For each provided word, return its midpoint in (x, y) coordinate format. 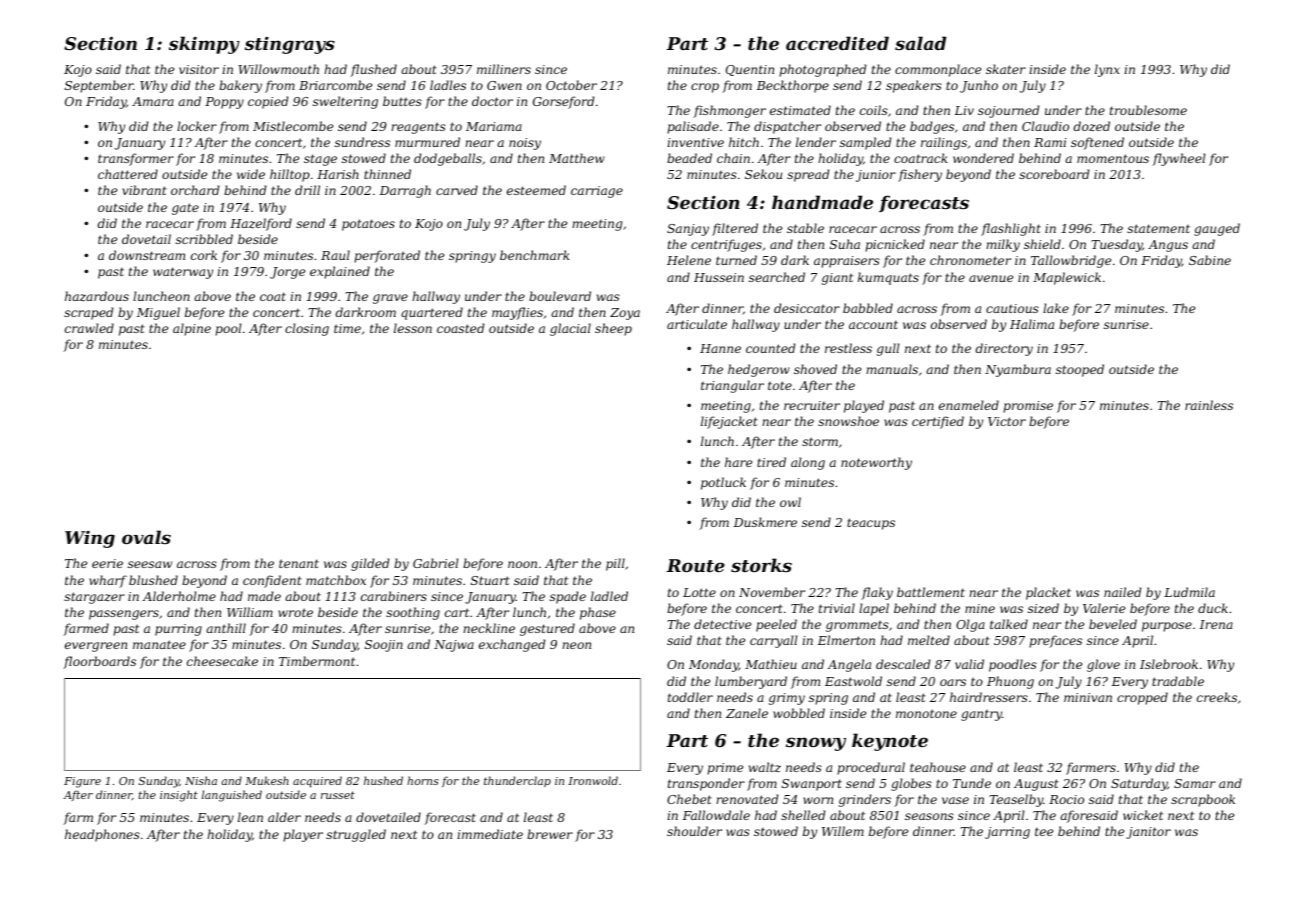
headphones (102, 835)
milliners (504, 69)
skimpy (204, 45)
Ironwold (593, 780)
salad (920, 43)
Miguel (158, 313)
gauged (1217, 229)
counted (770, 348)
